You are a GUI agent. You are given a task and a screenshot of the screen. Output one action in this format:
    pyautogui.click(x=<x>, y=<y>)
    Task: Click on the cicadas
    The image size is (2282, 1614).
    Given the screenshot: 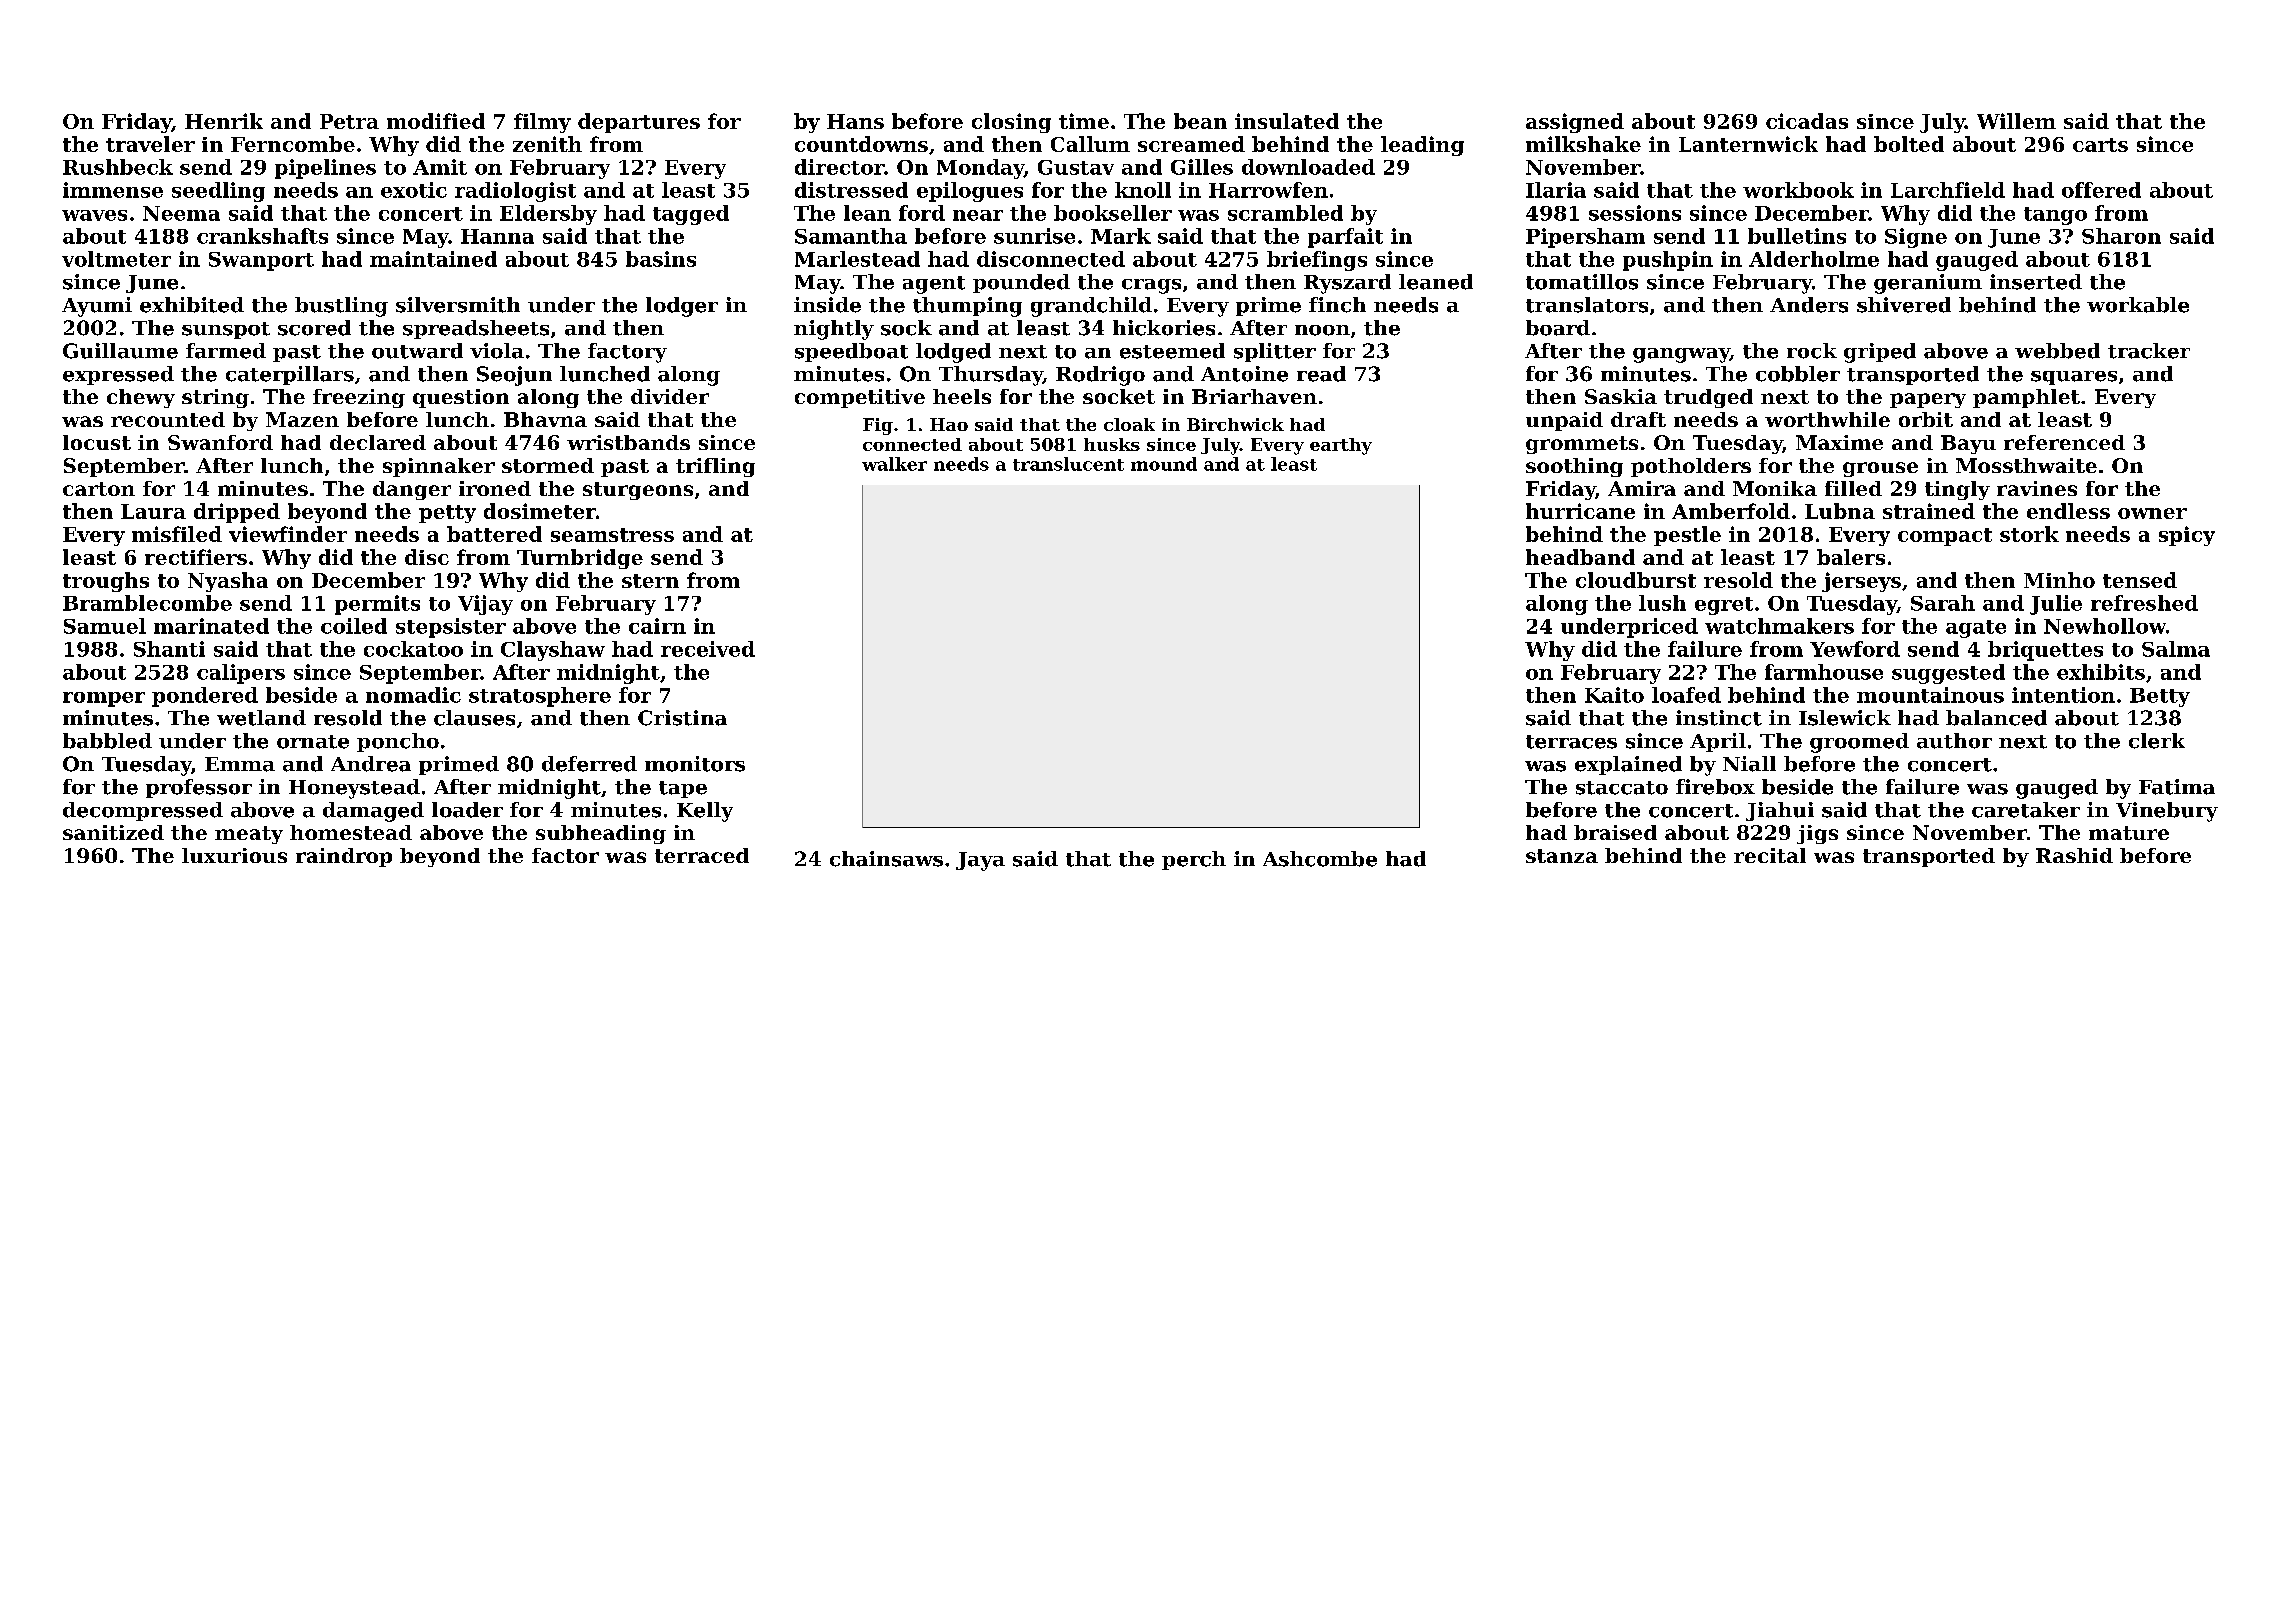 What is the action you would take?
    pyautogui.click(x=1807, y=121)
